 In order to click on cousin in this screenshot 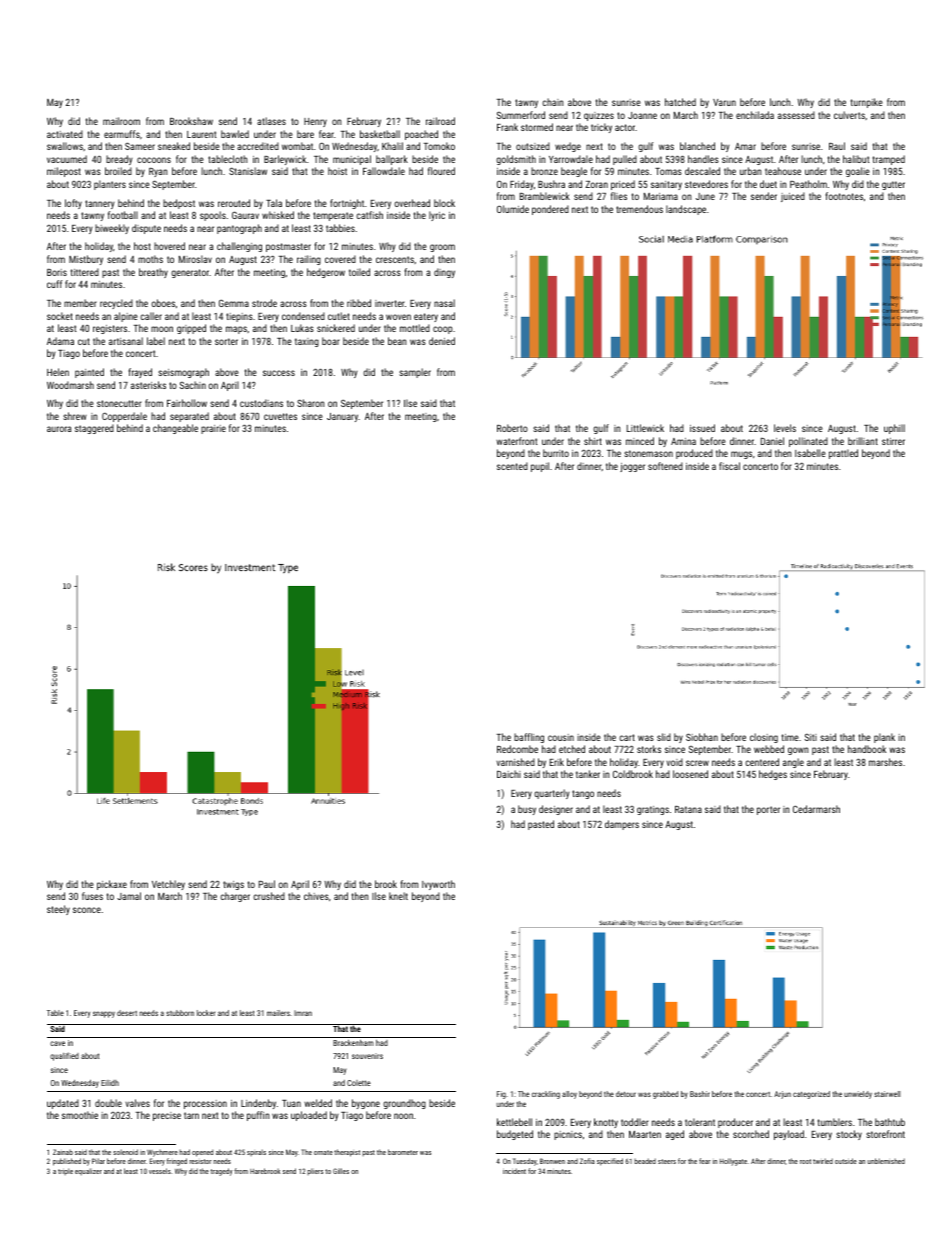, I will do `click(561, 737)`.
